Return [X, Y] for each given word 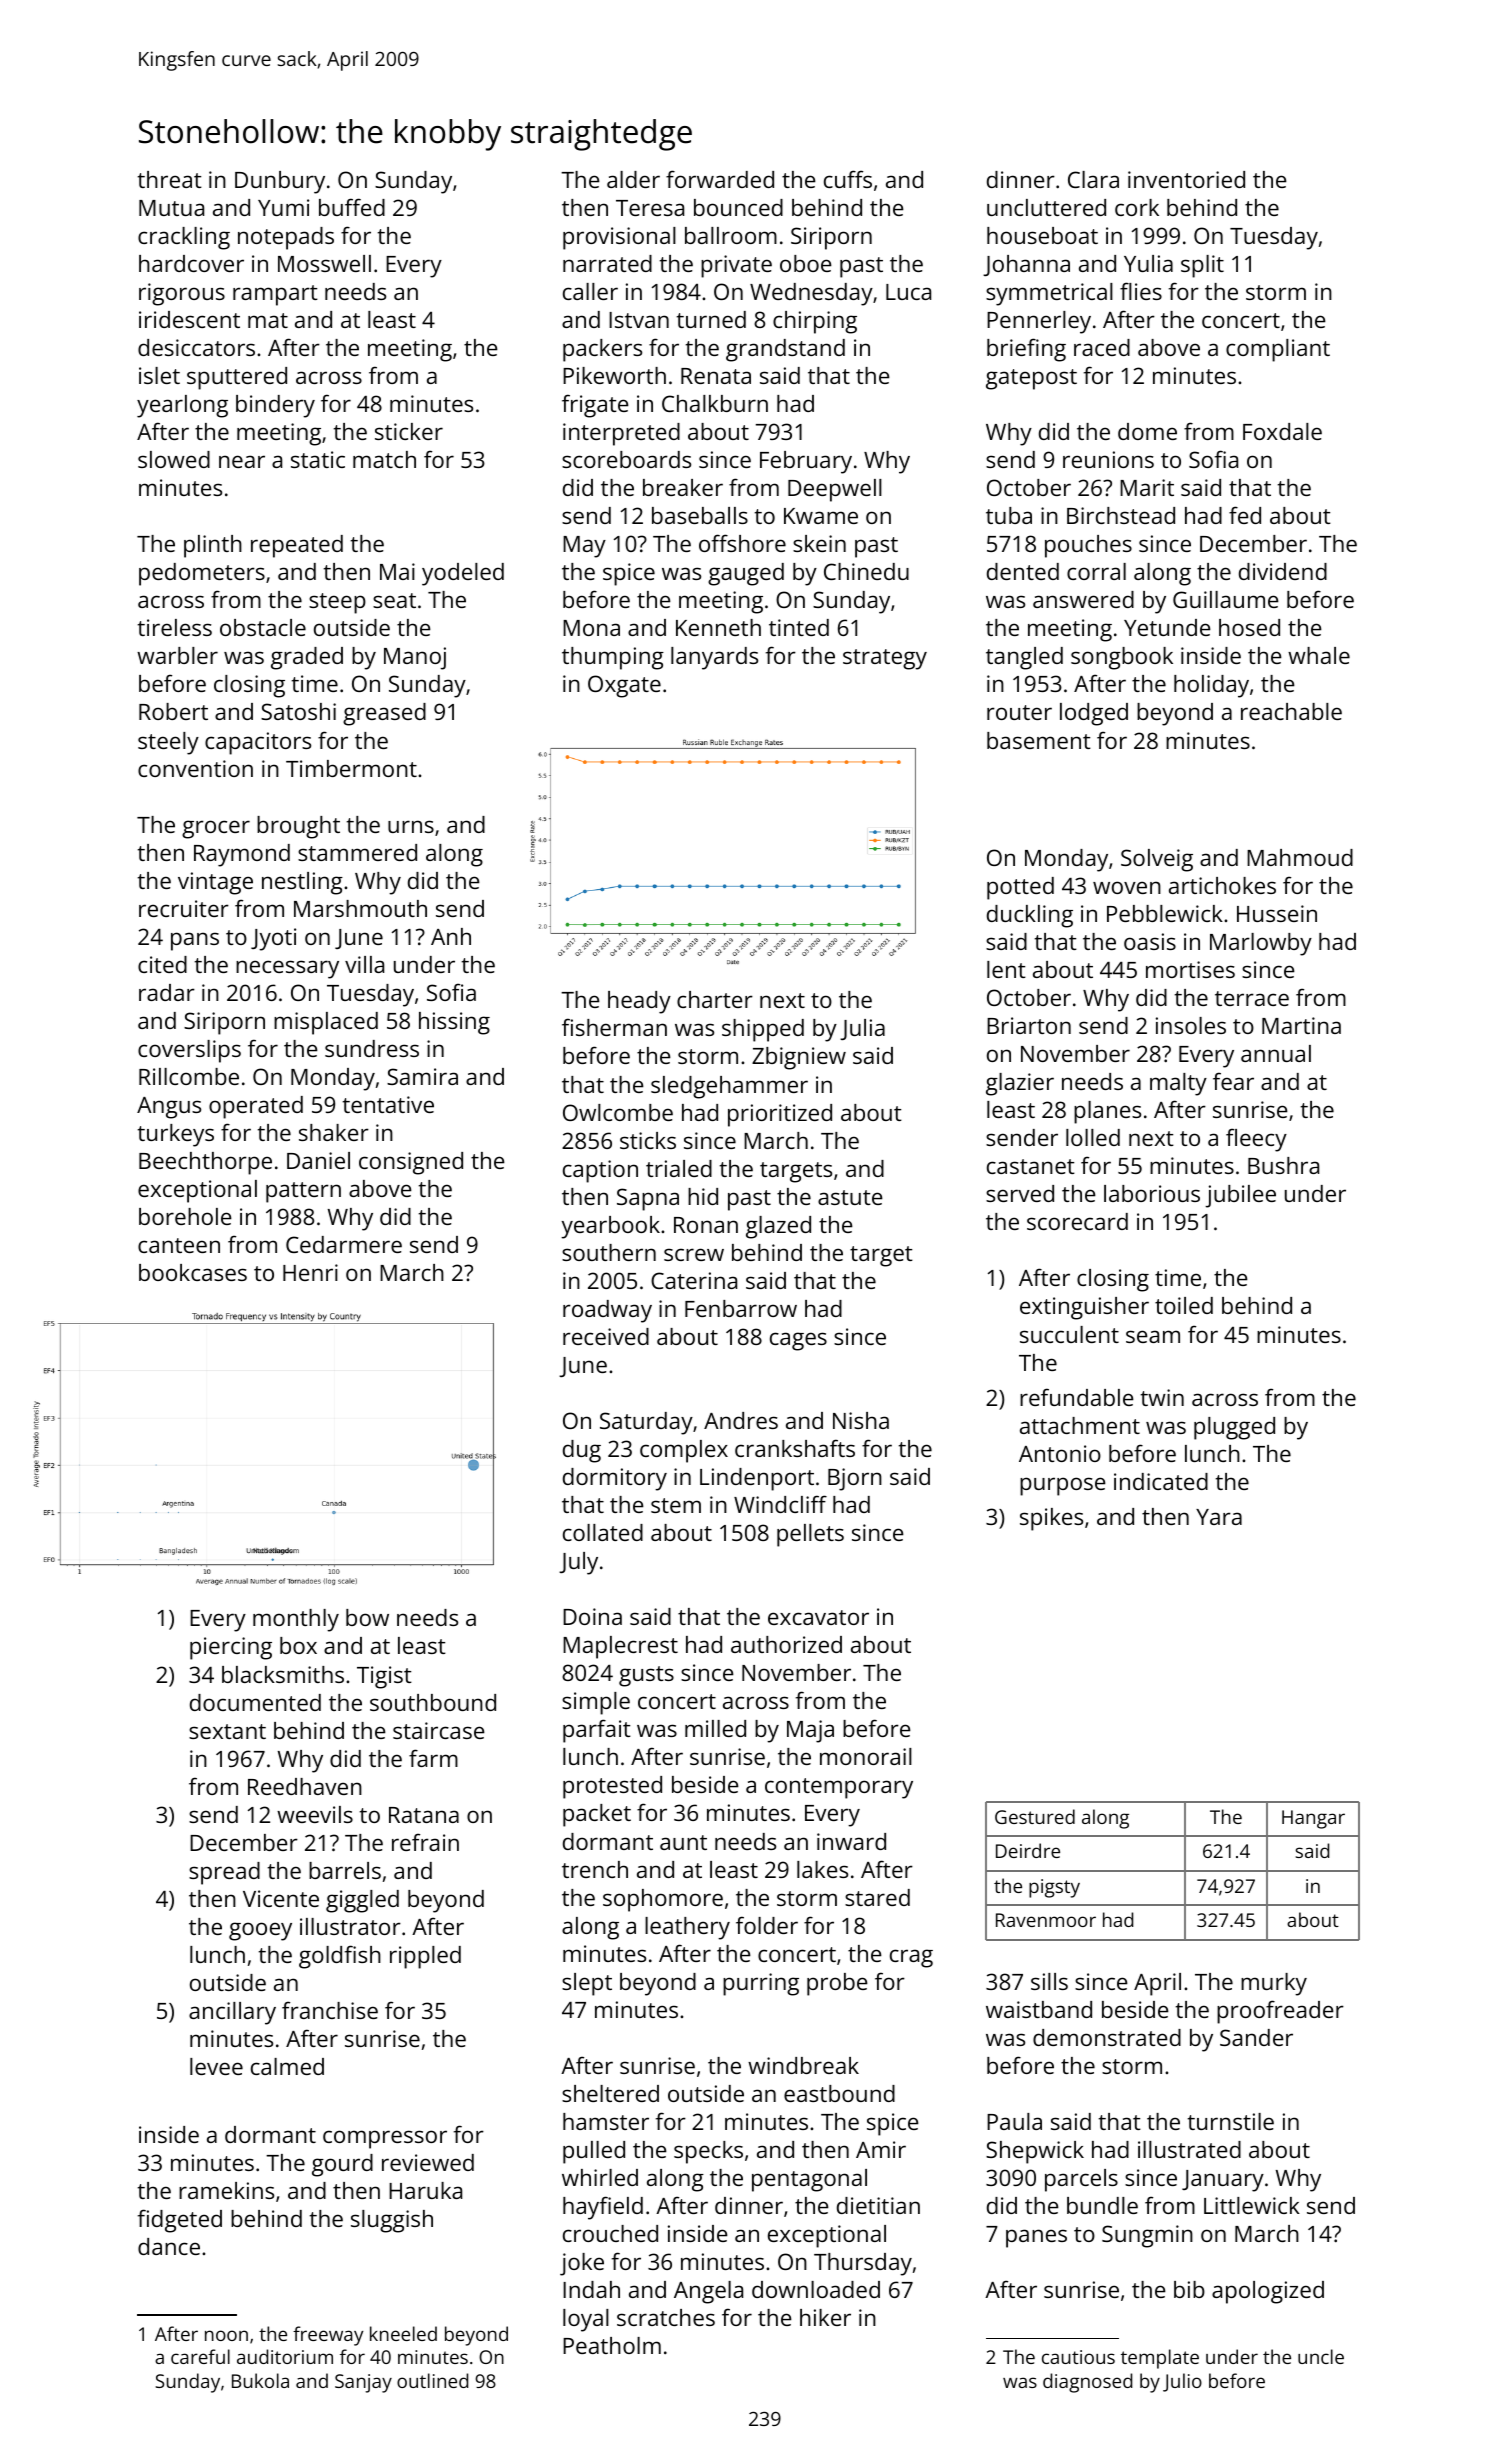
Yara [1219, 1517]
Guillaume [1226, 599]
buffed [352, 207]
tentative [388, 1104]
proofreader [1280, 2012]
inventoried [1186, 179]
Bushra [1283, 1165]
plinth [213, 546]
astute [850, 1197]
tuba [1009, 515]
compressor [385, 2139]
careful [200, 2356]
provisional [619, 238]
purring [761, 1984]
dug [582, 1451]
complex [684, 1451]
